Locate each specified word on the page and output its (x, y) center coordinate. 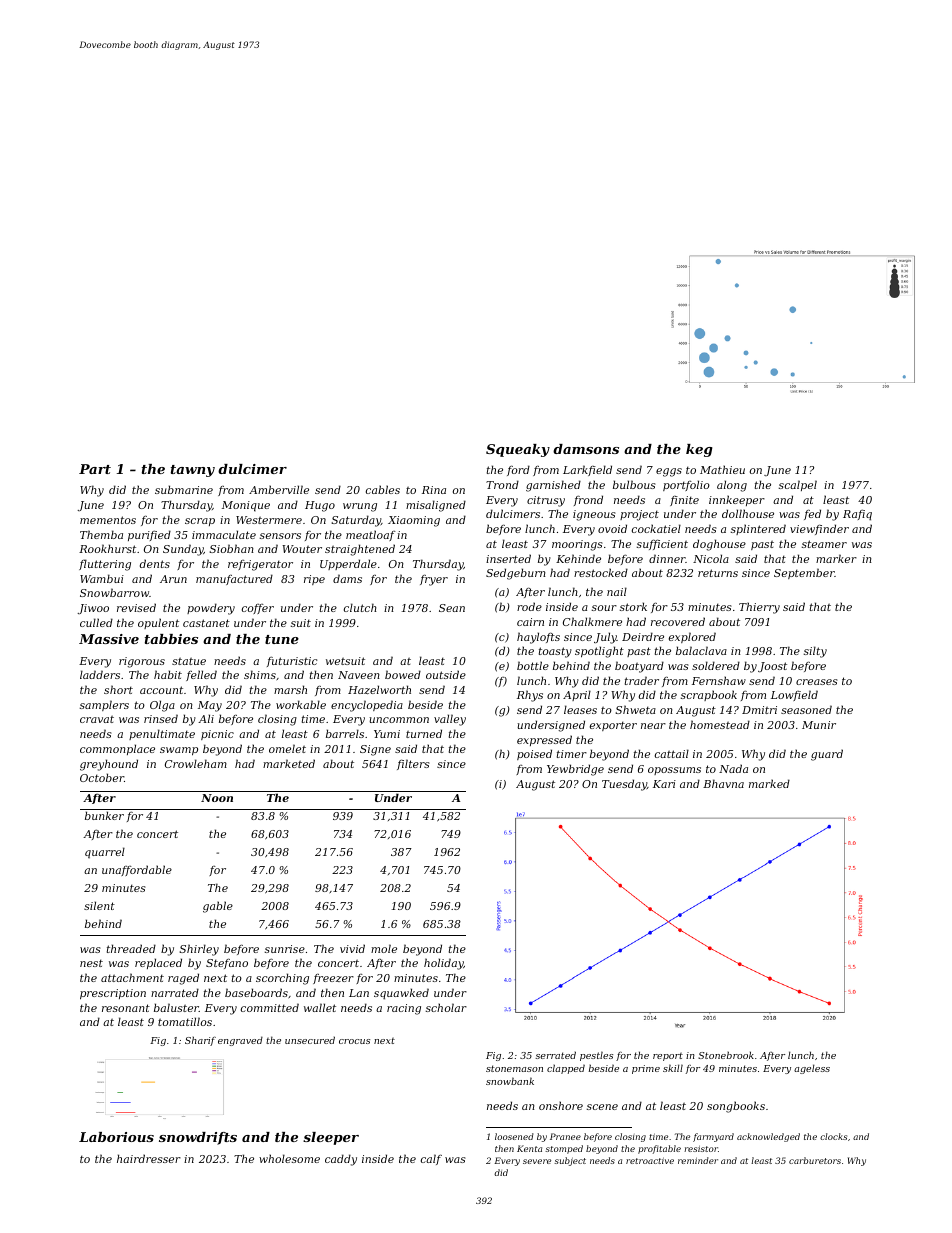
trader (642, 680)
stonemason (514, 1068)
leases (580, 709)
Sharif (200, 1041)
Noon (217, 798)
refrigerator (260, 565)
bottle (533, 665)
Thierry (759, 608)
